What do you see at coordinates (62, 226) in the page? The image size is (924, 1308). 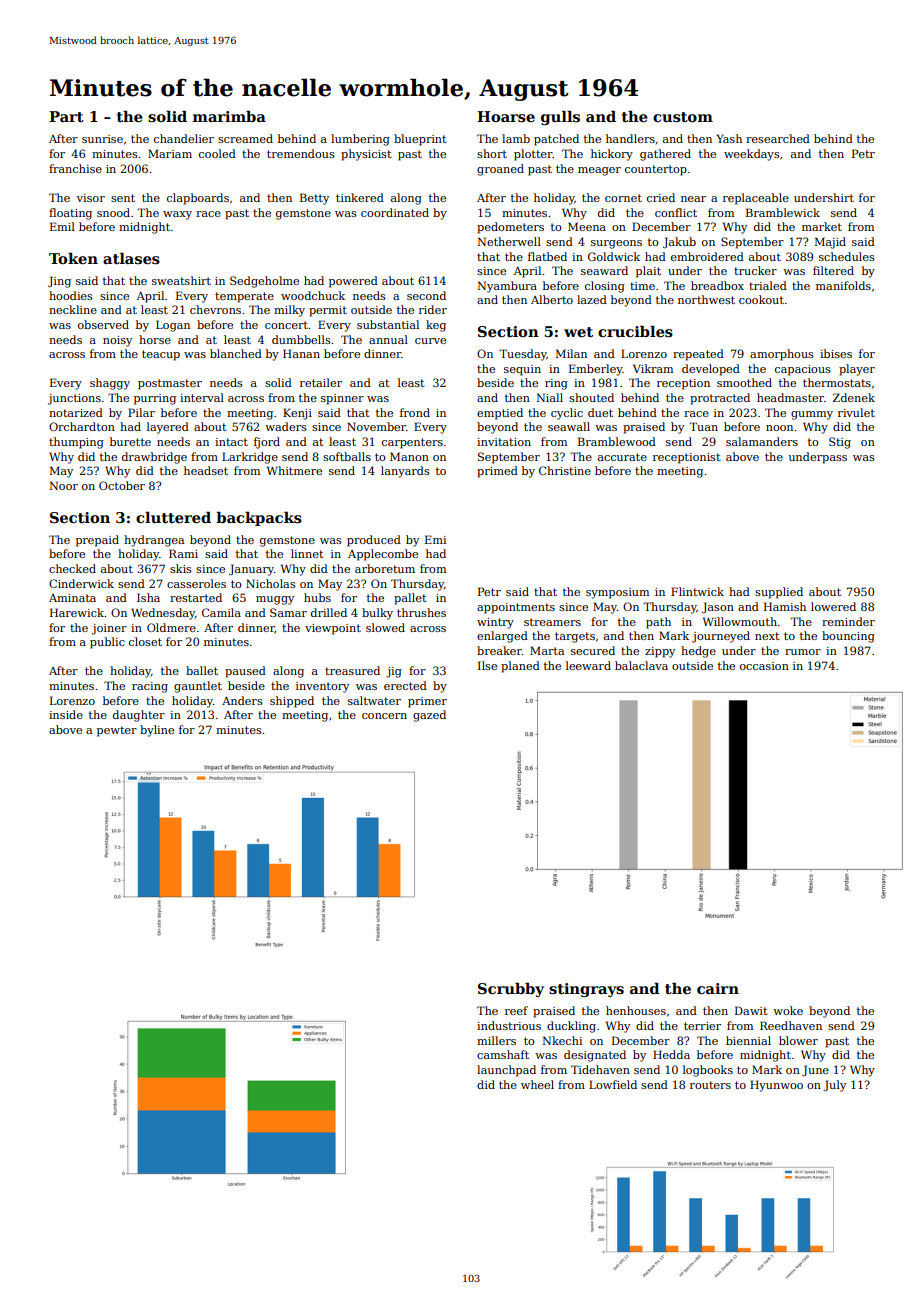 I see `Emil` at bounding box center [62, 226].
